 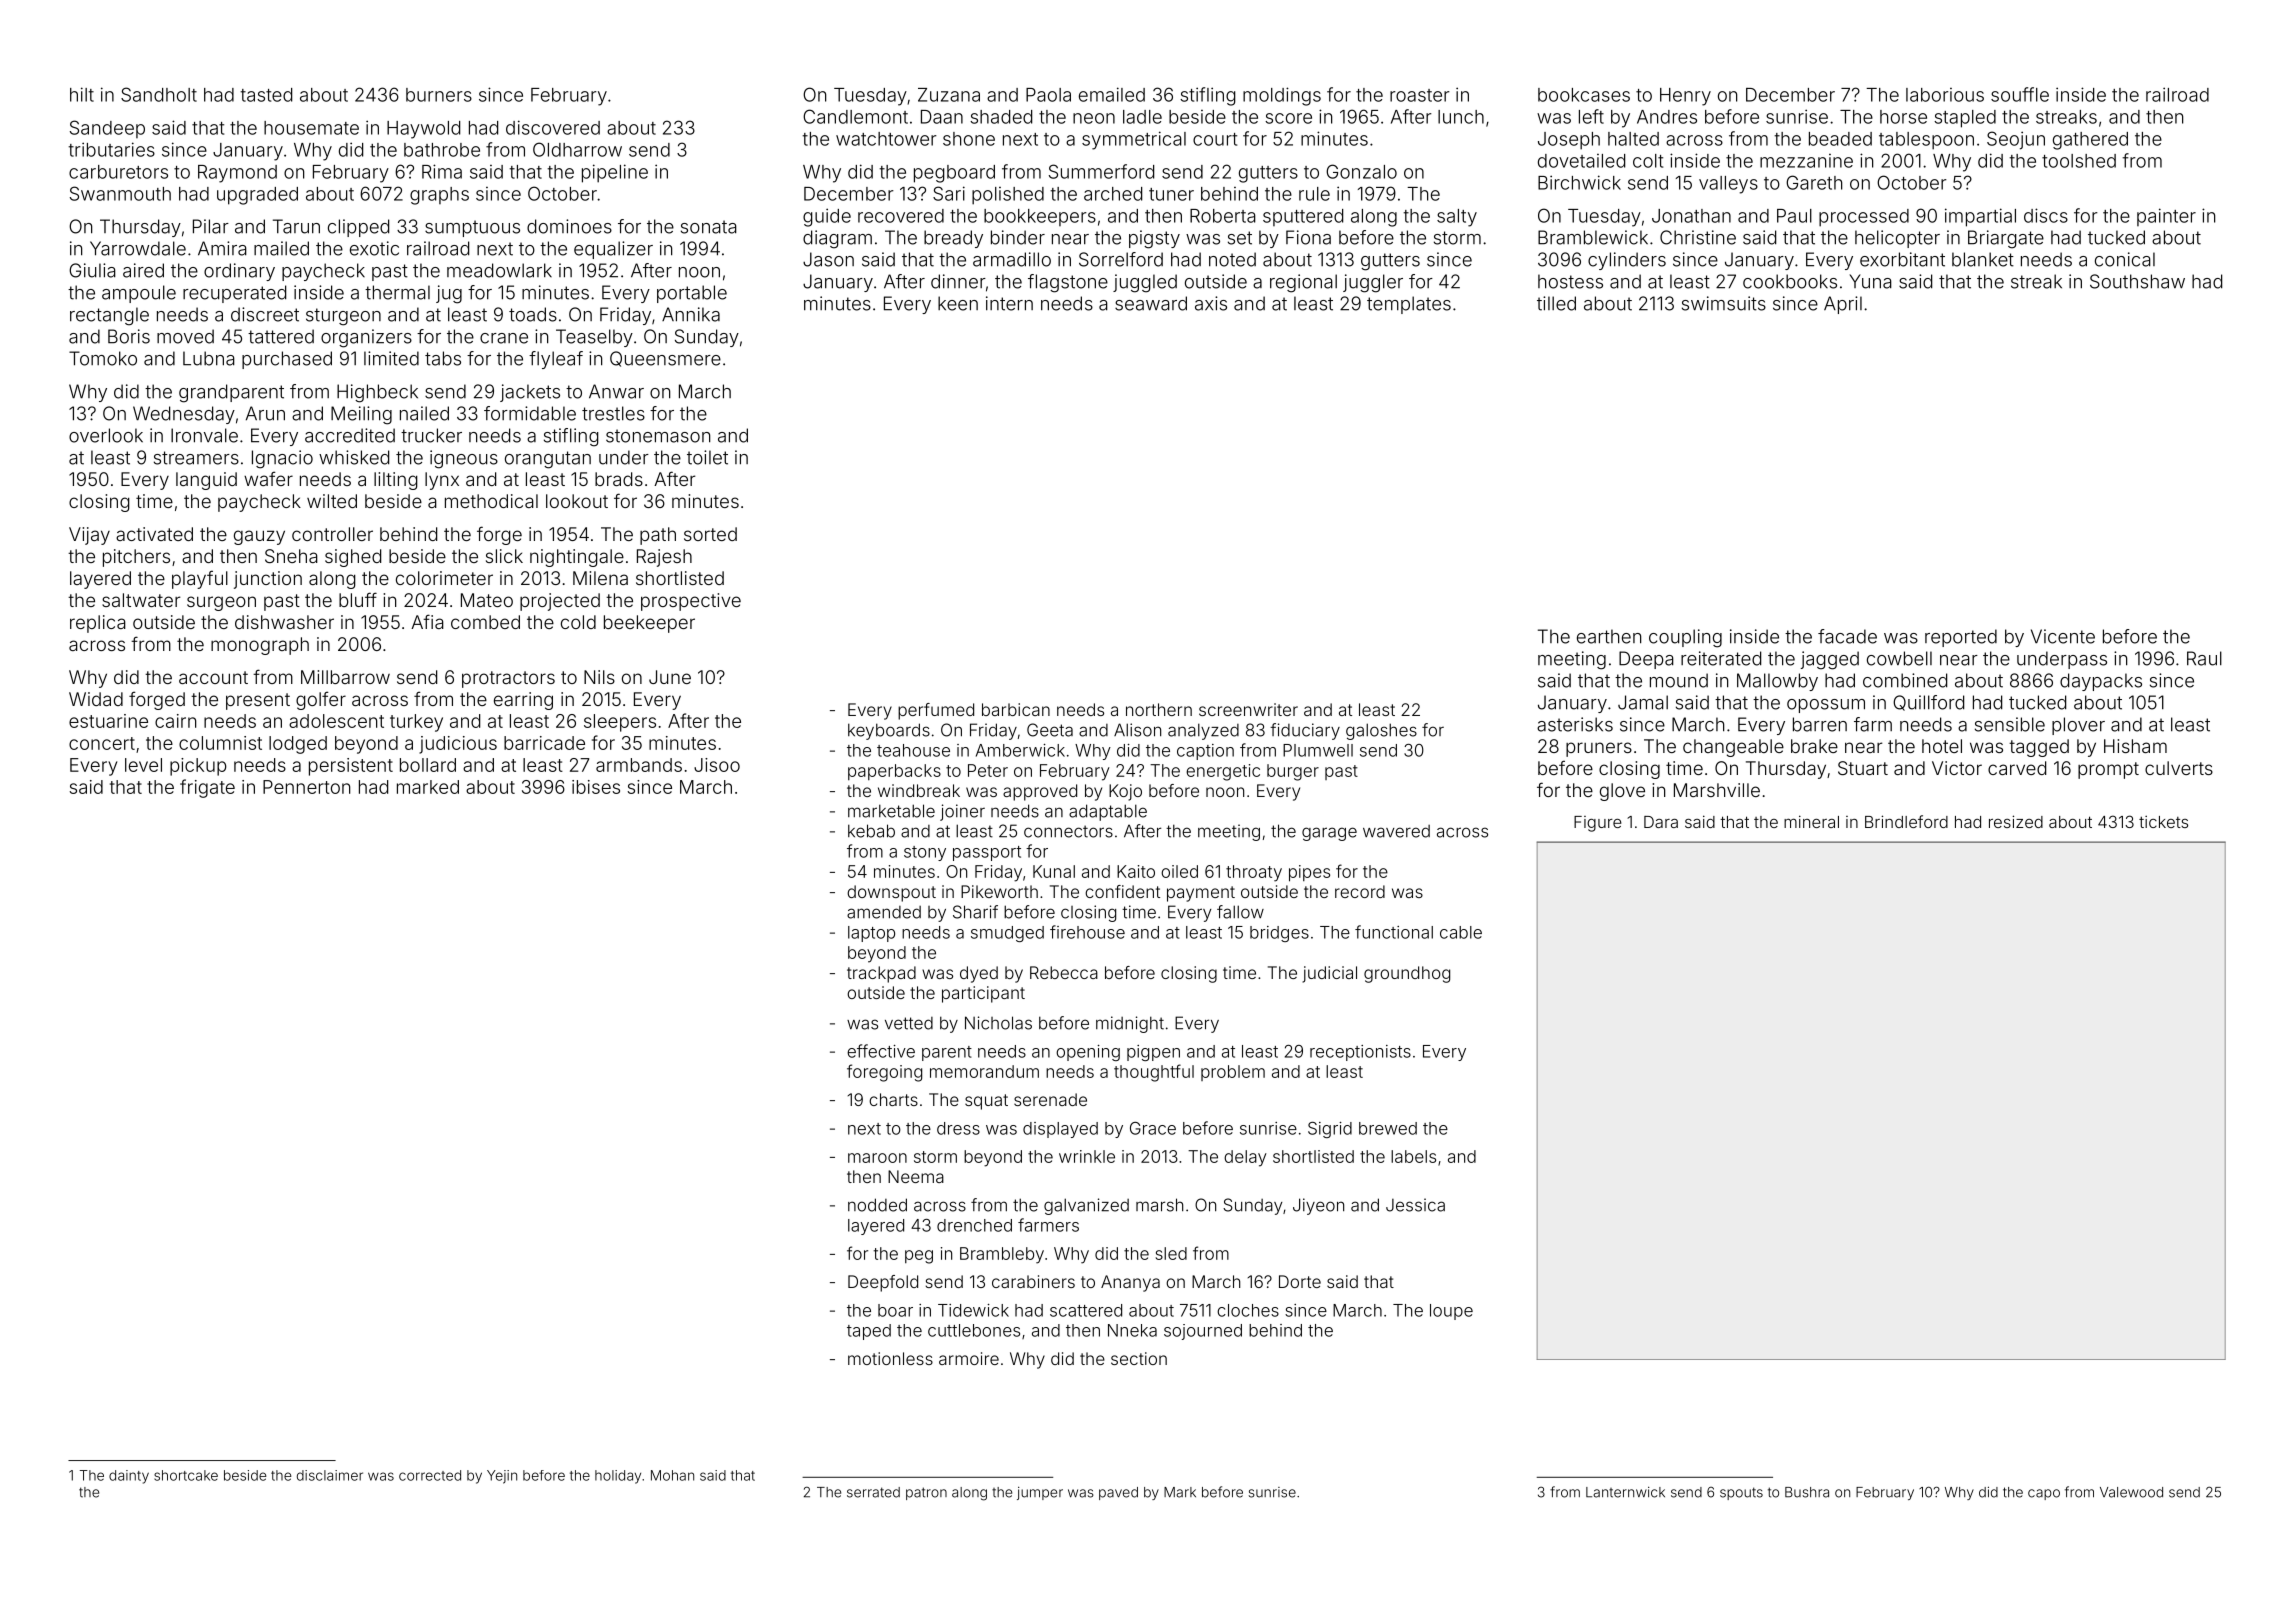 What do you see at coordinates (439, 95) in the screenshot?
I see `burners` at bounding box center [439, 95].
